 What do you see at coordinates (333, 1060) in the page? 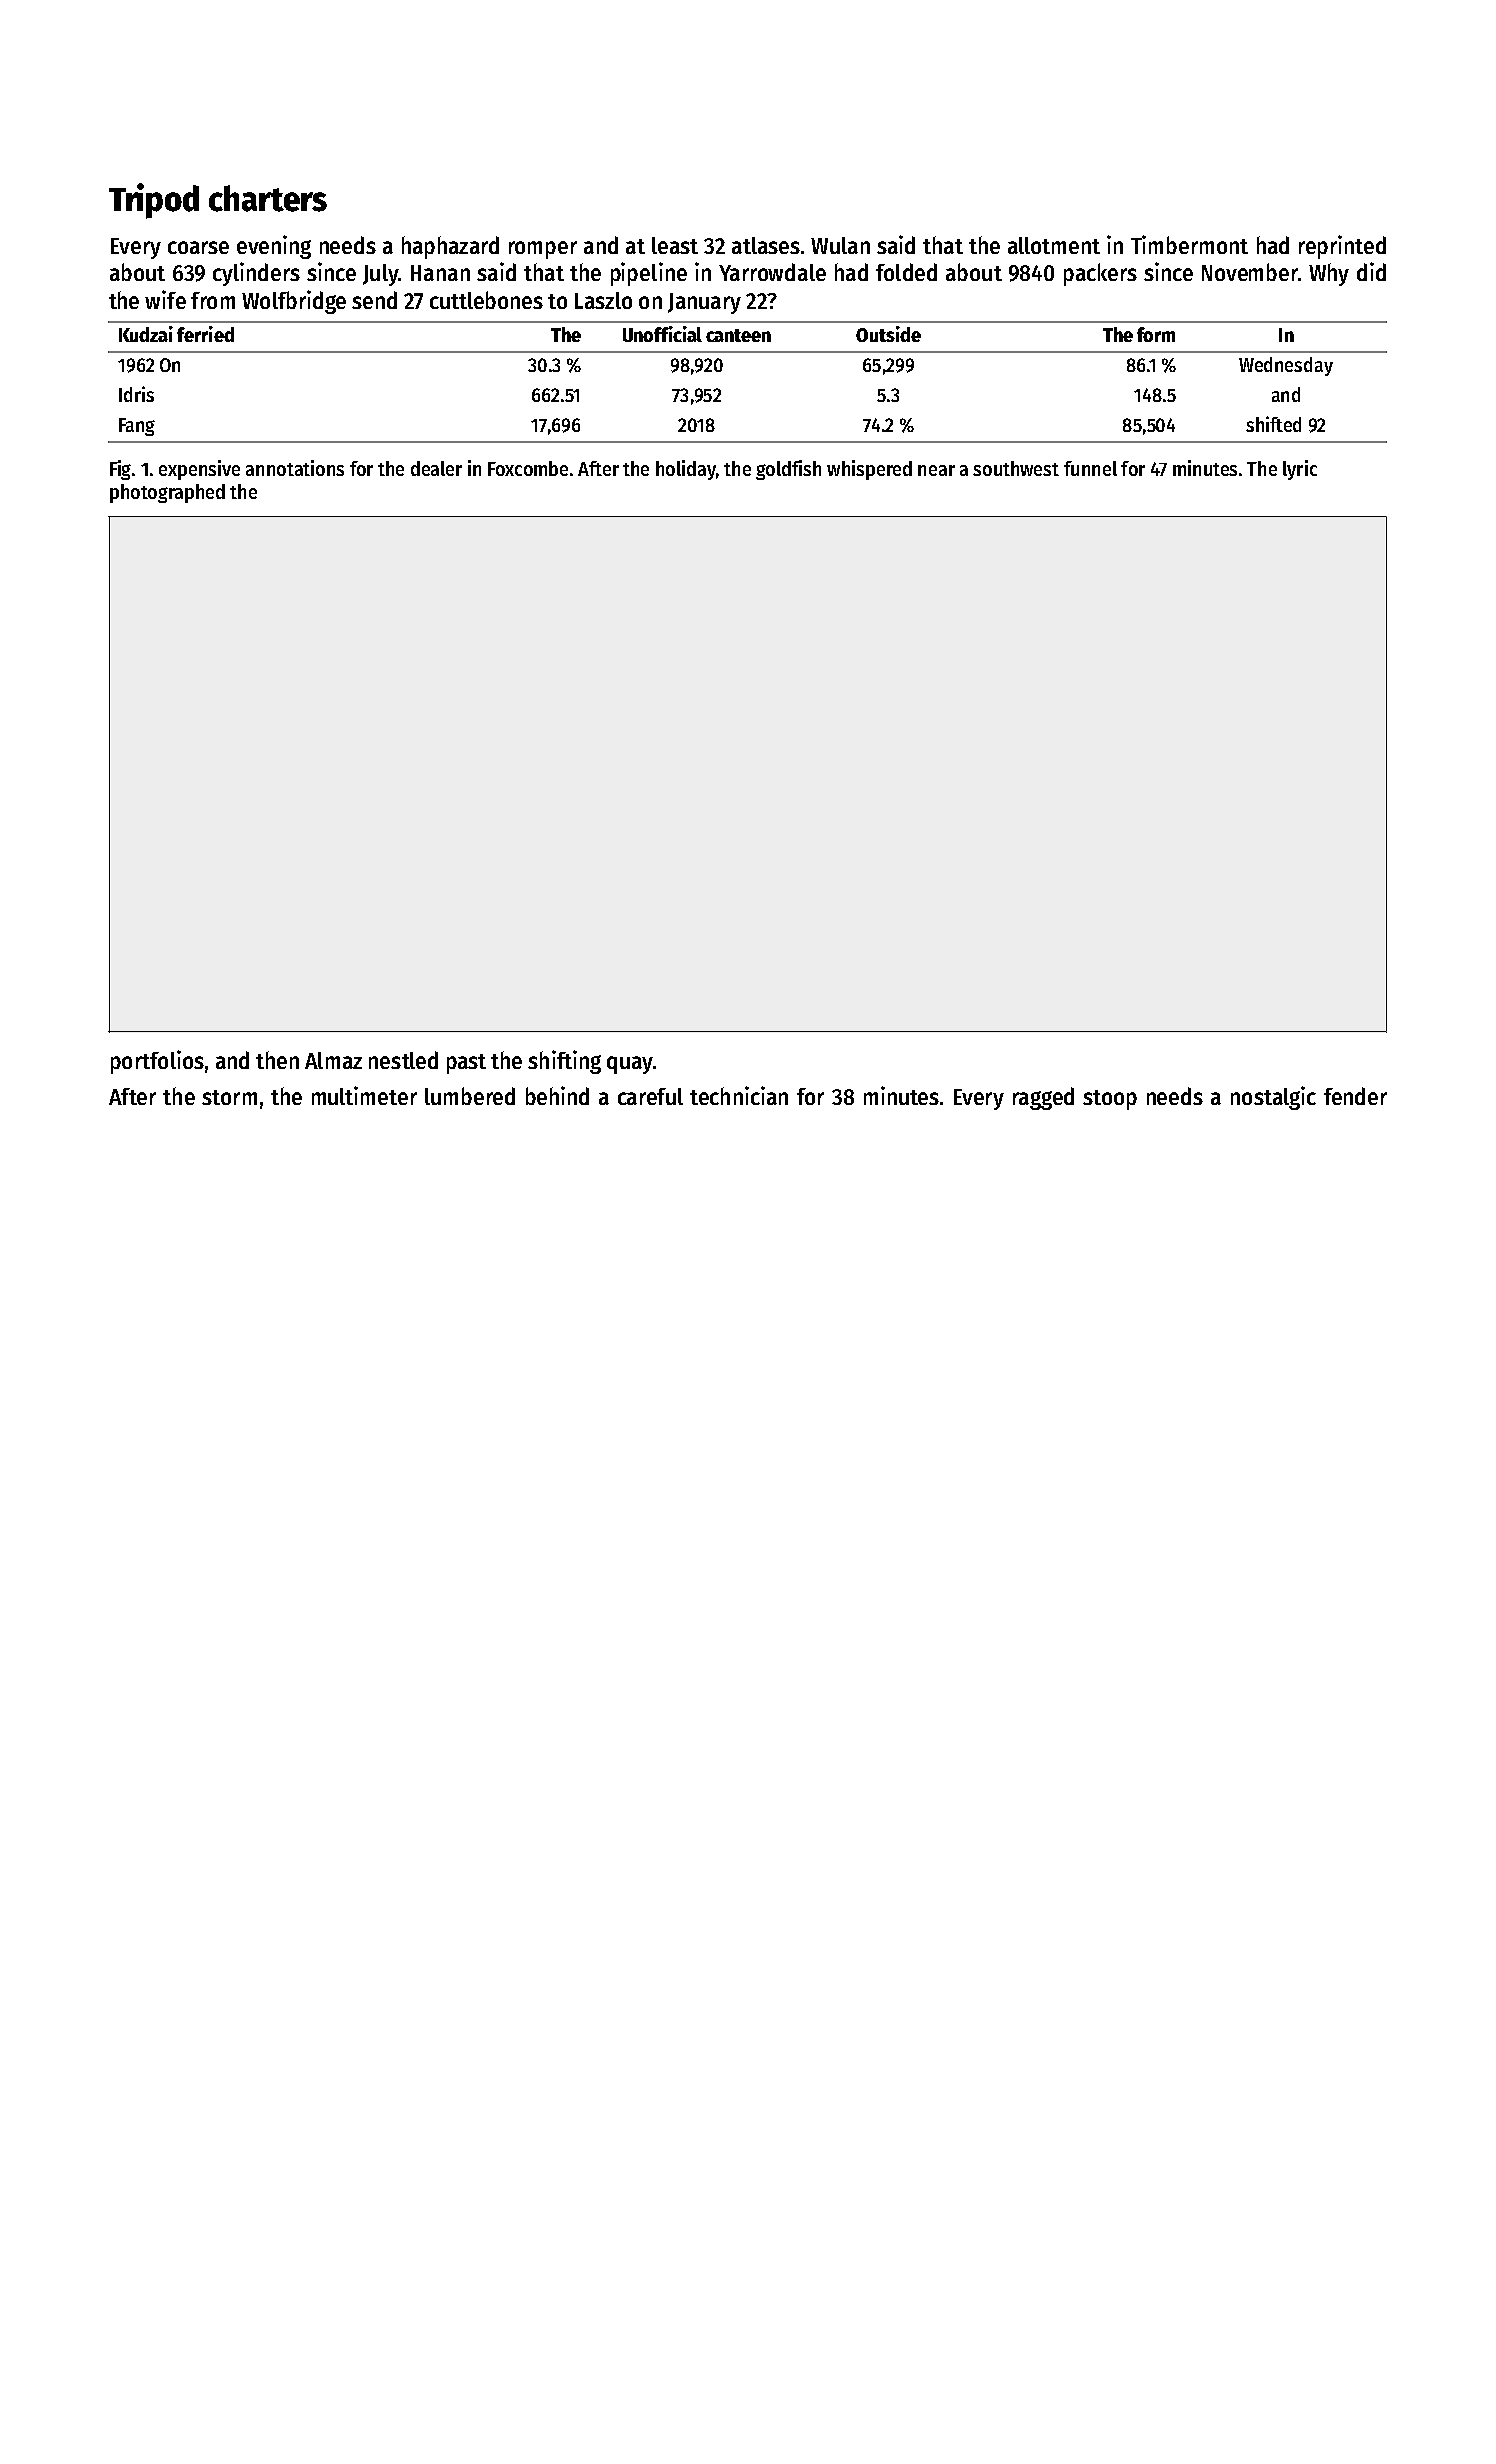
I see `Almaz` at bounding box center [333, 1060].
